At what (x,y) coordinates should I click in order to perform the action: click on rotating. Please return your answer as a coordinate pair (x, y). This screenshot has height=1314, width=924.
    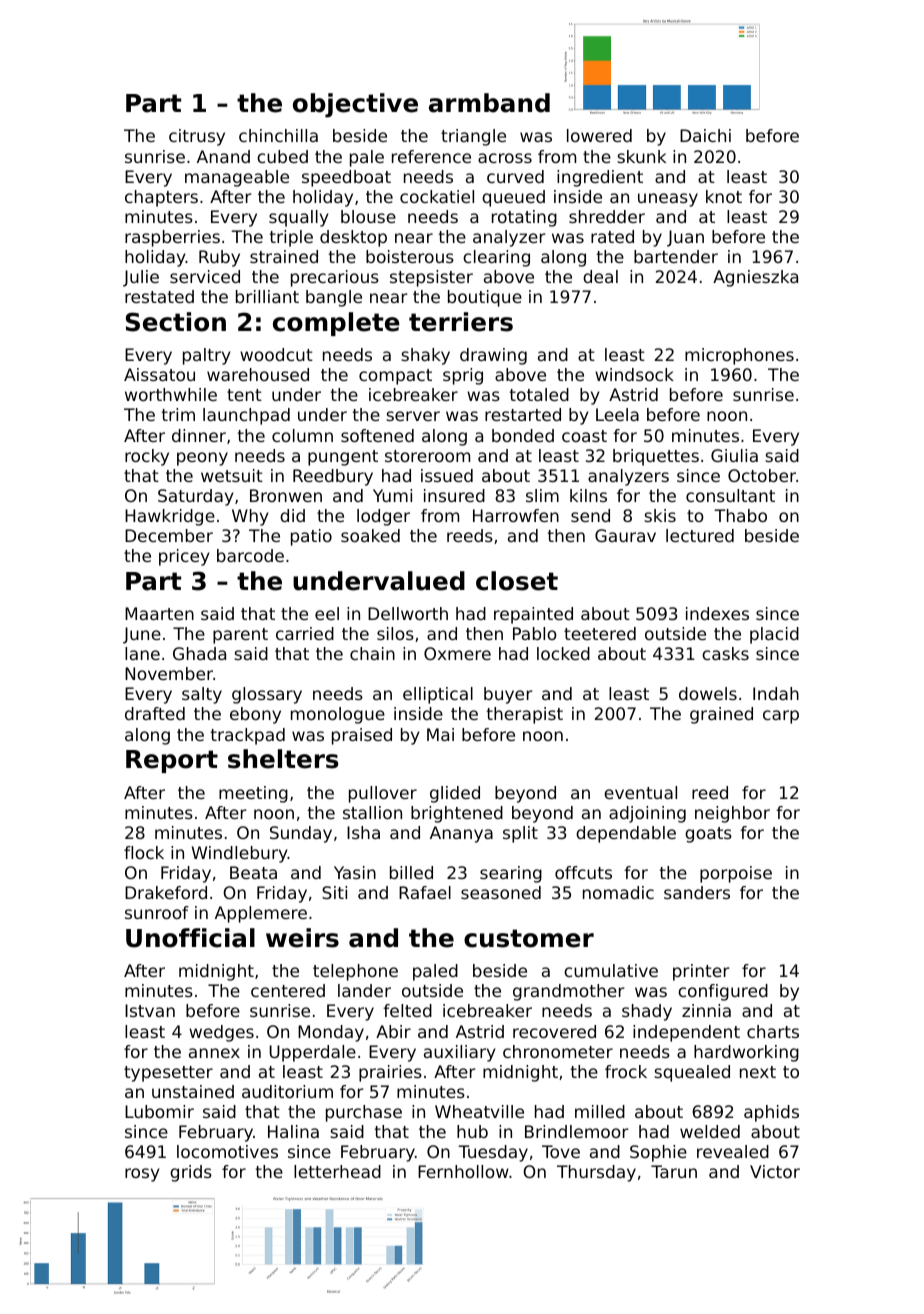
    Looking at the image, I should click on (524, 218).
